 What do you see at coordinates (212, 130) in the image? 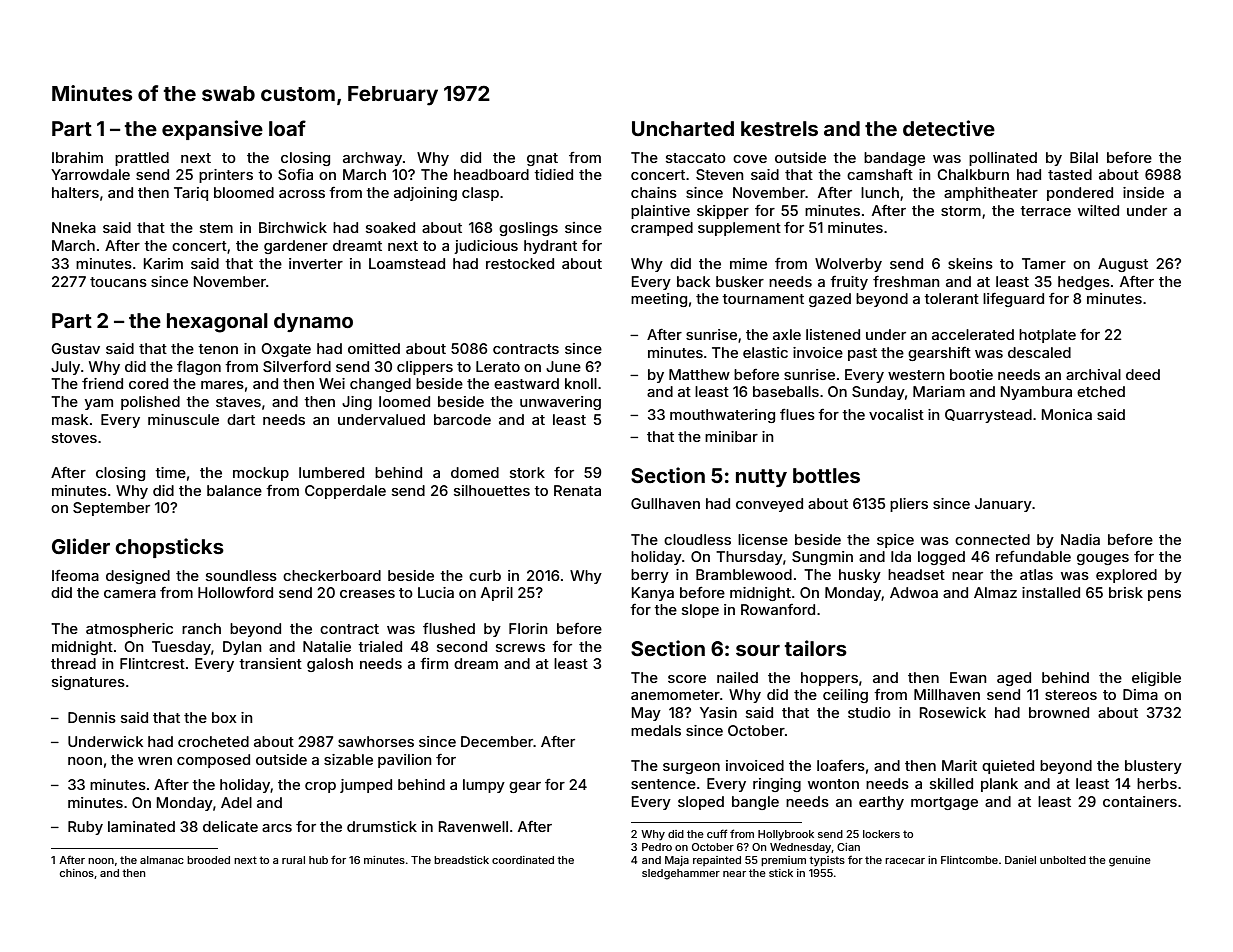
I see `expansive` at bounding box center [212, 130].
